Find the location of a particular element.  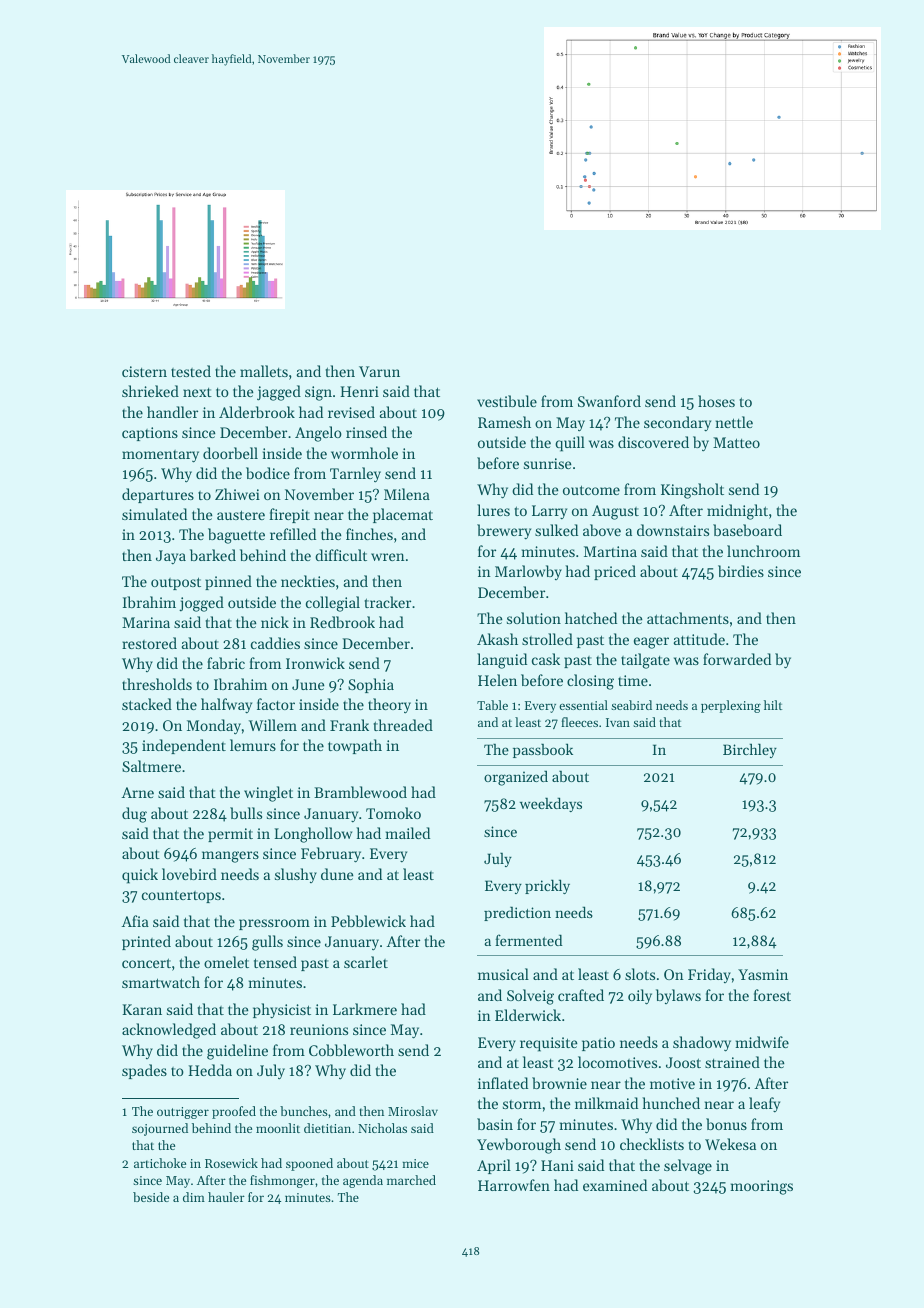

agenda is located at coordinates (363, 1181).
